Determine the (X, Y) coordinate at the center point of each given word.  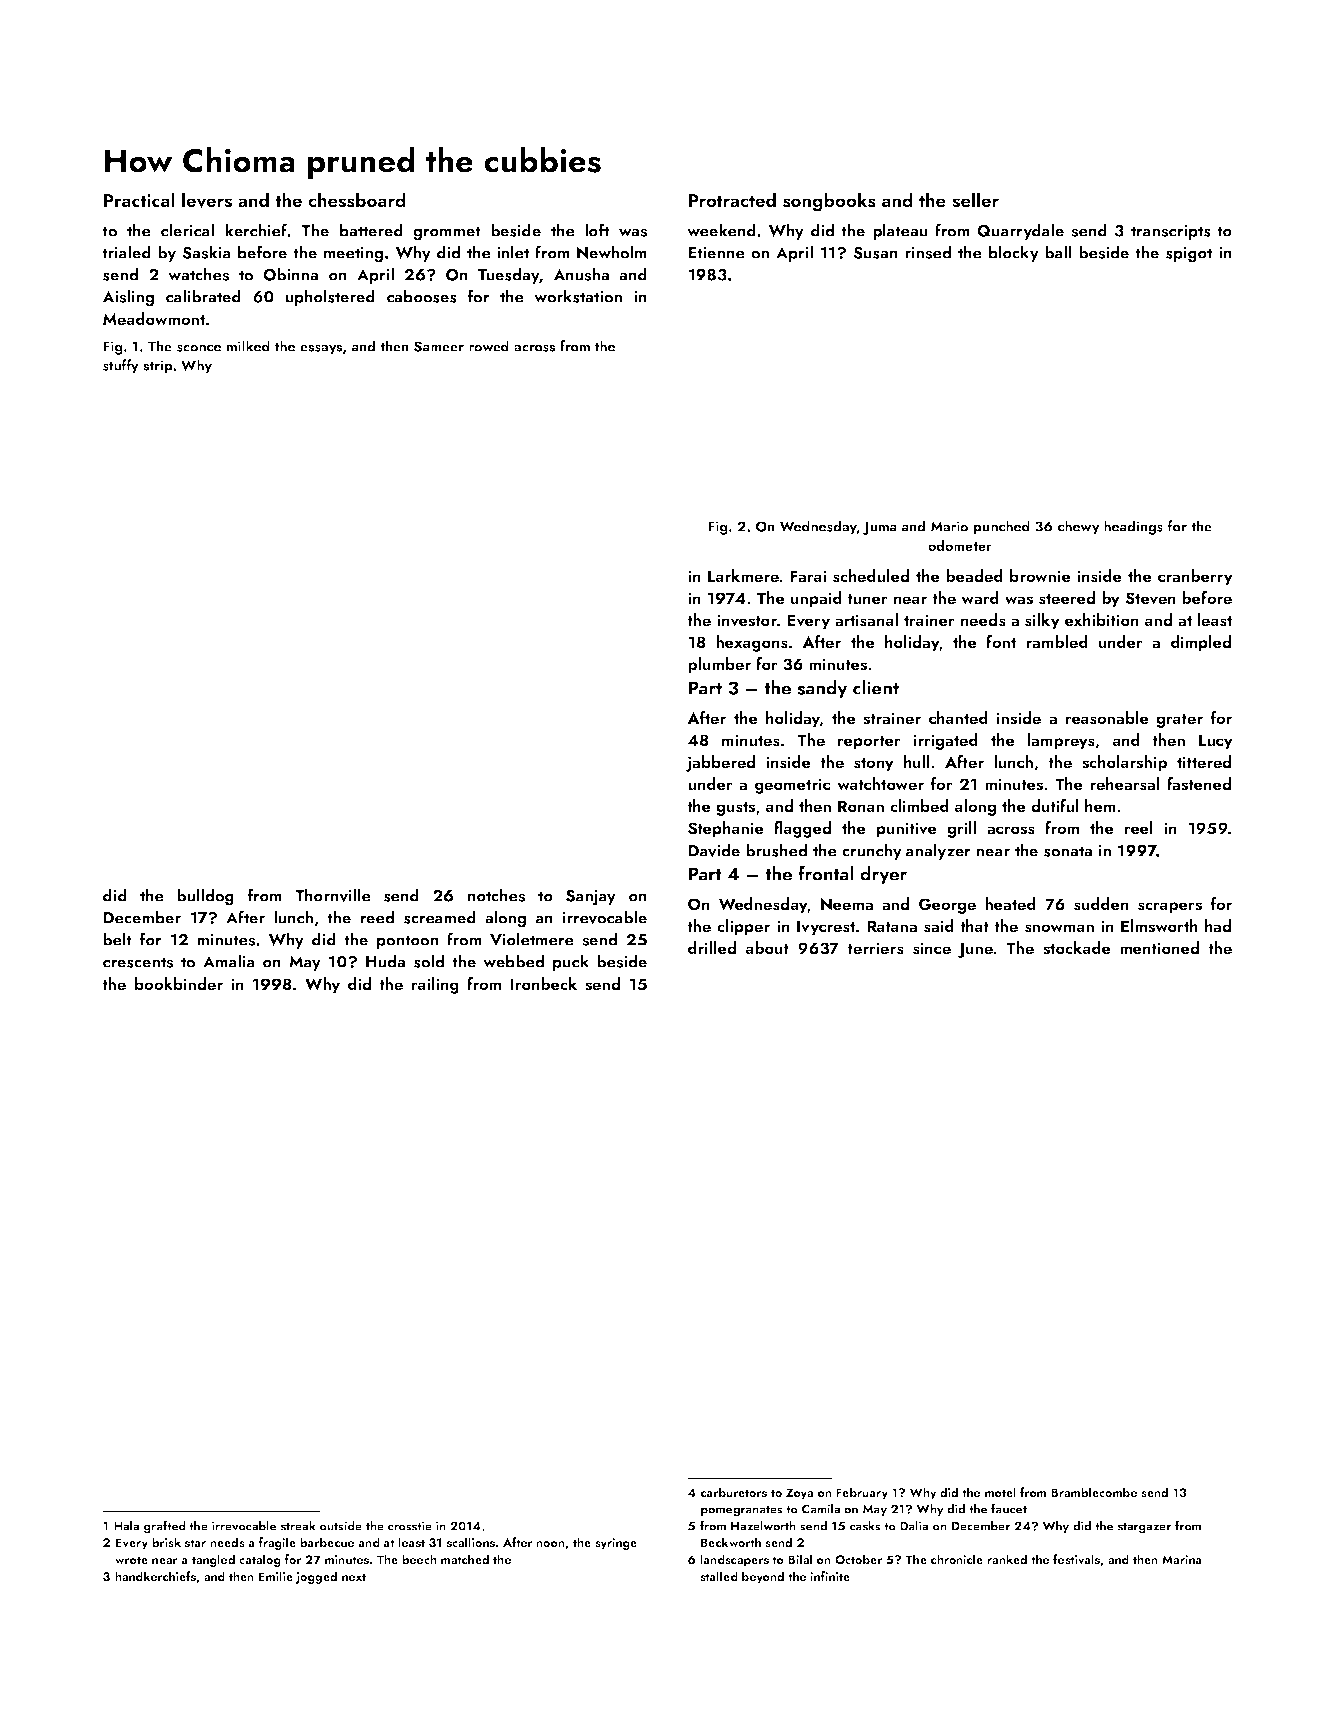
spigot (1189, 255)
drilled (712, 947)
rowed (489, 346)
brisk (166, 1542)
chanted (958, 717)
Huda (385, 961)
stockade (1077, 948)
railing (435, 985)
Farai (808, 576)
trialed (126, 252)
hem (1100, 805)
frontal (826, 873)
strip (158, 367)
